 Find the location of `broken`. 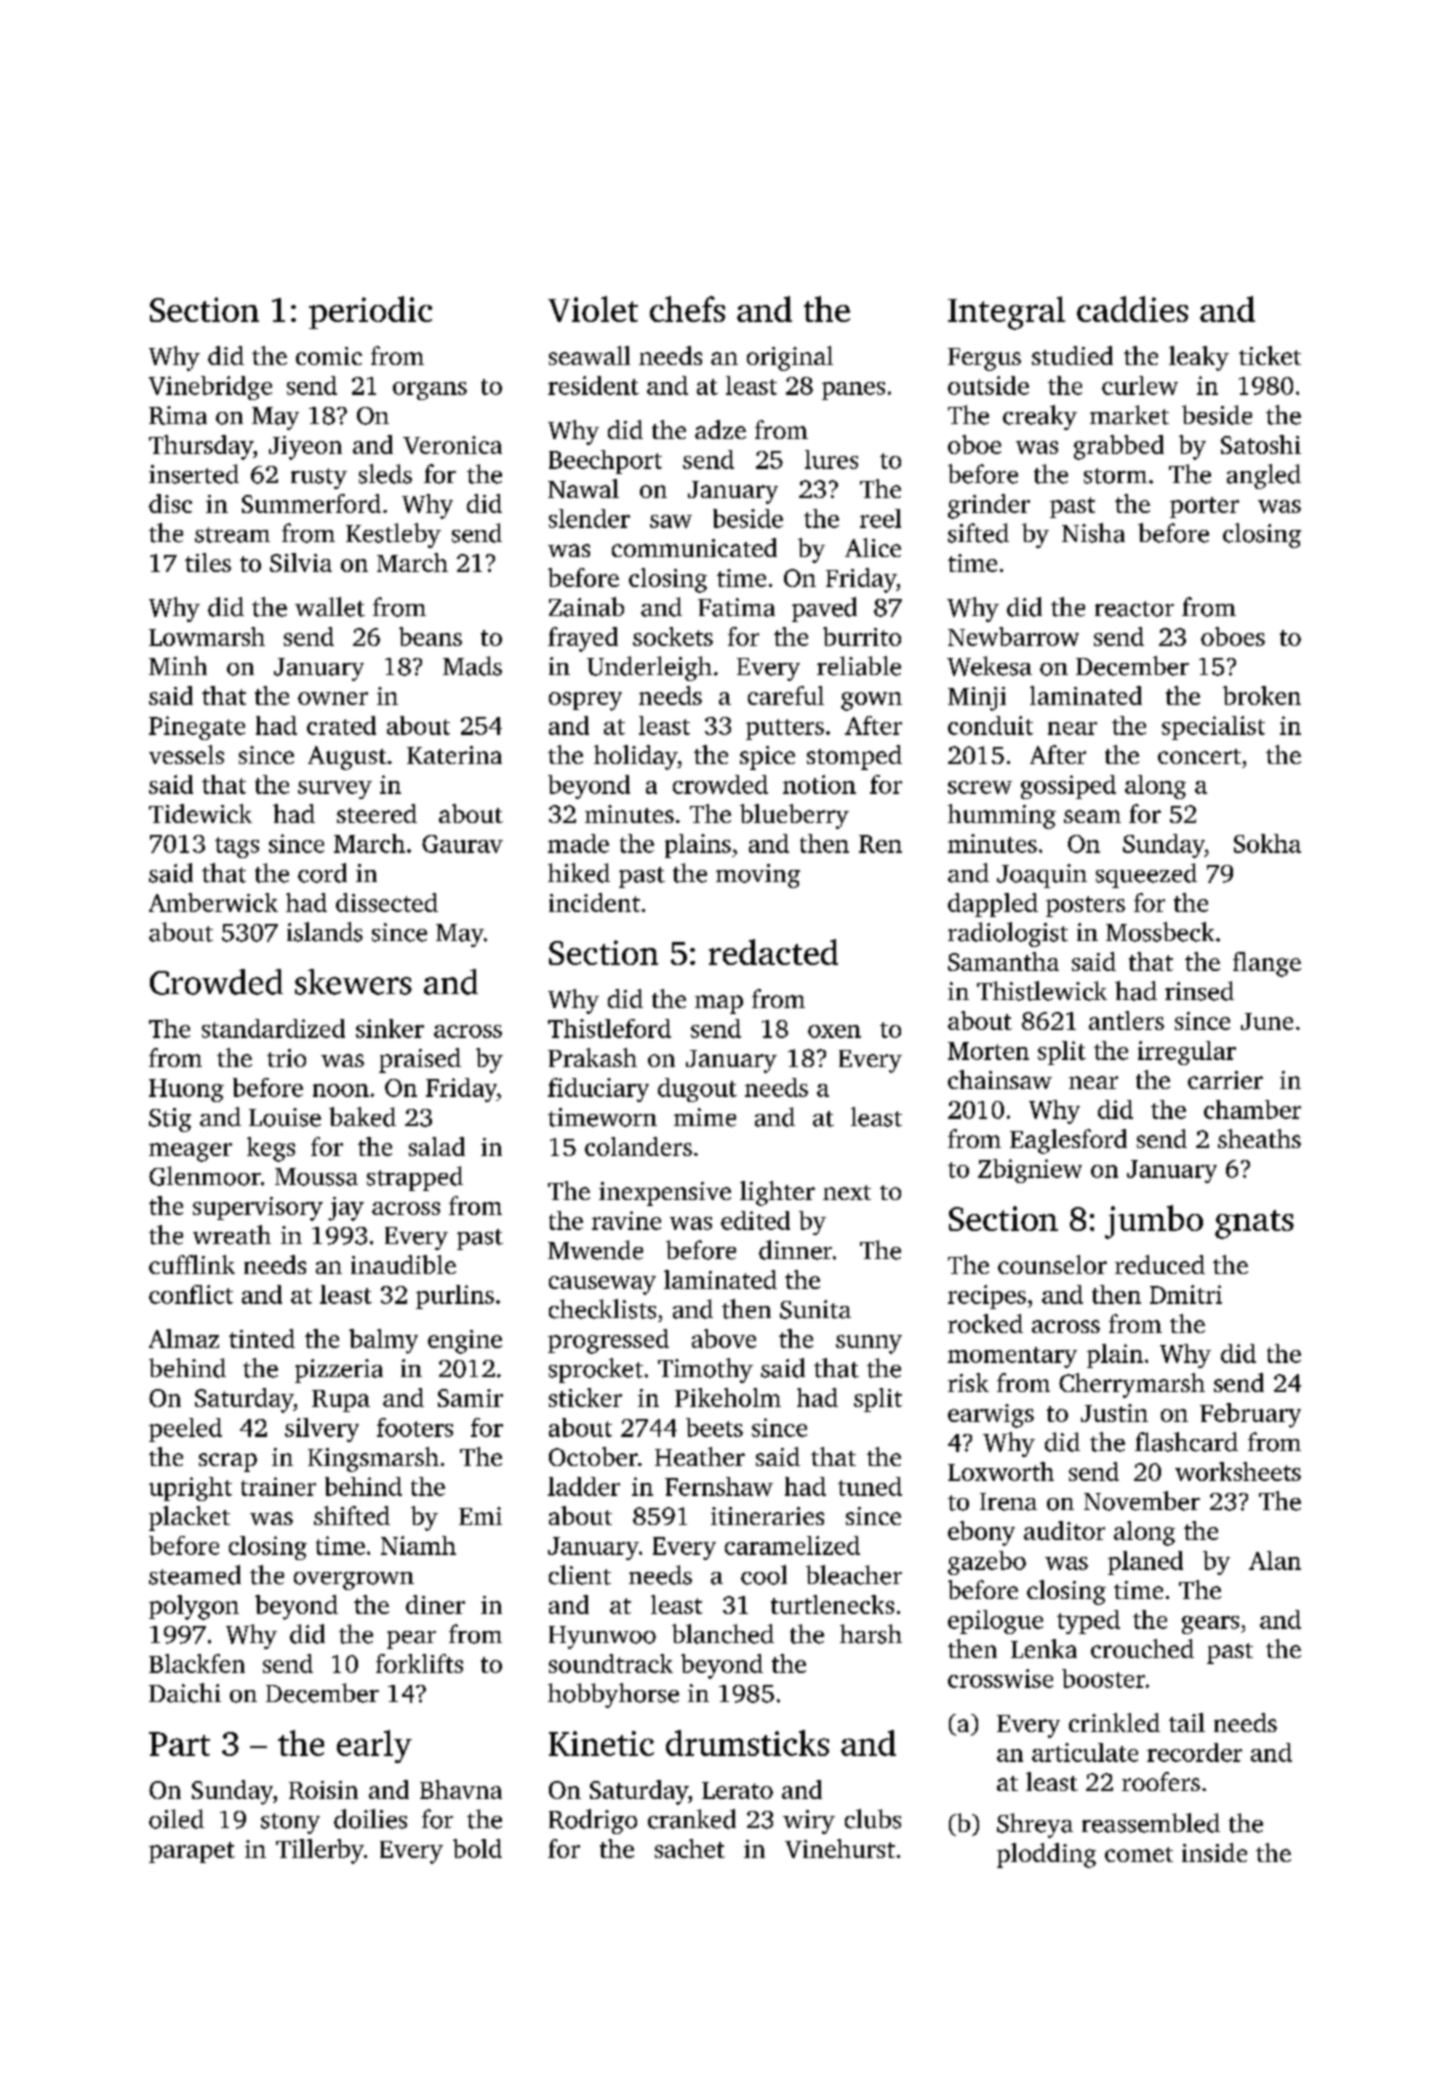

broken is located at coordinates (1262, 695).
